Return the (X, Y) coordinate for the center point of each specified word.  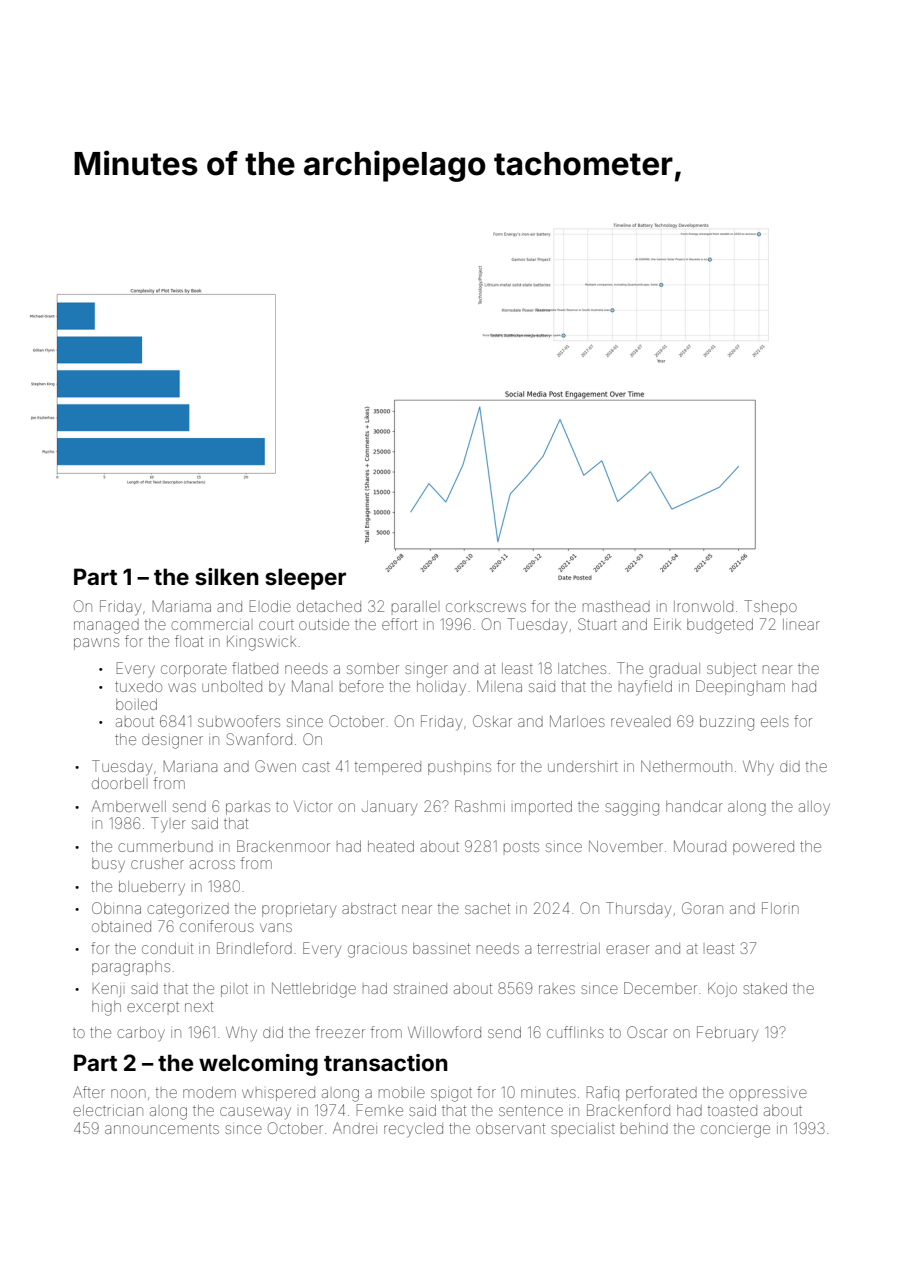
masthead (616, 606)
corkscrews (486, 606)
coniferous (217, 926)
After (89, 1092)
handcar (694, 806)
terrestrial (568, 948)
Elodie (270, 606)
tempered (388, 768)
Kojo (722, 990)
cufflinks (575, 1032)
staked (765, 988)
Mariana (190, 766)
